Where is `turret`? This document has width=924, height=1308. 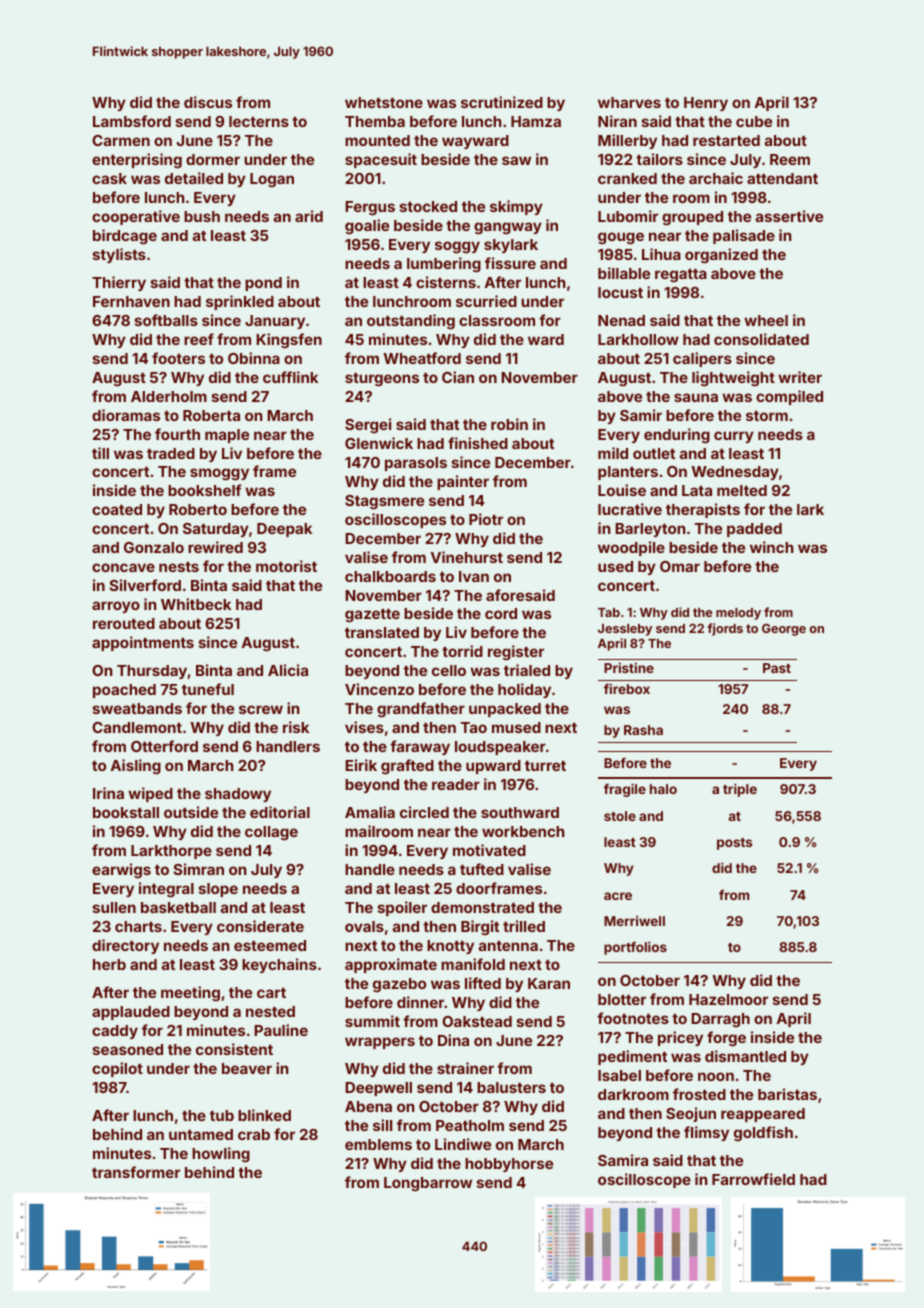
turret is located at coordinates (545, 766).
